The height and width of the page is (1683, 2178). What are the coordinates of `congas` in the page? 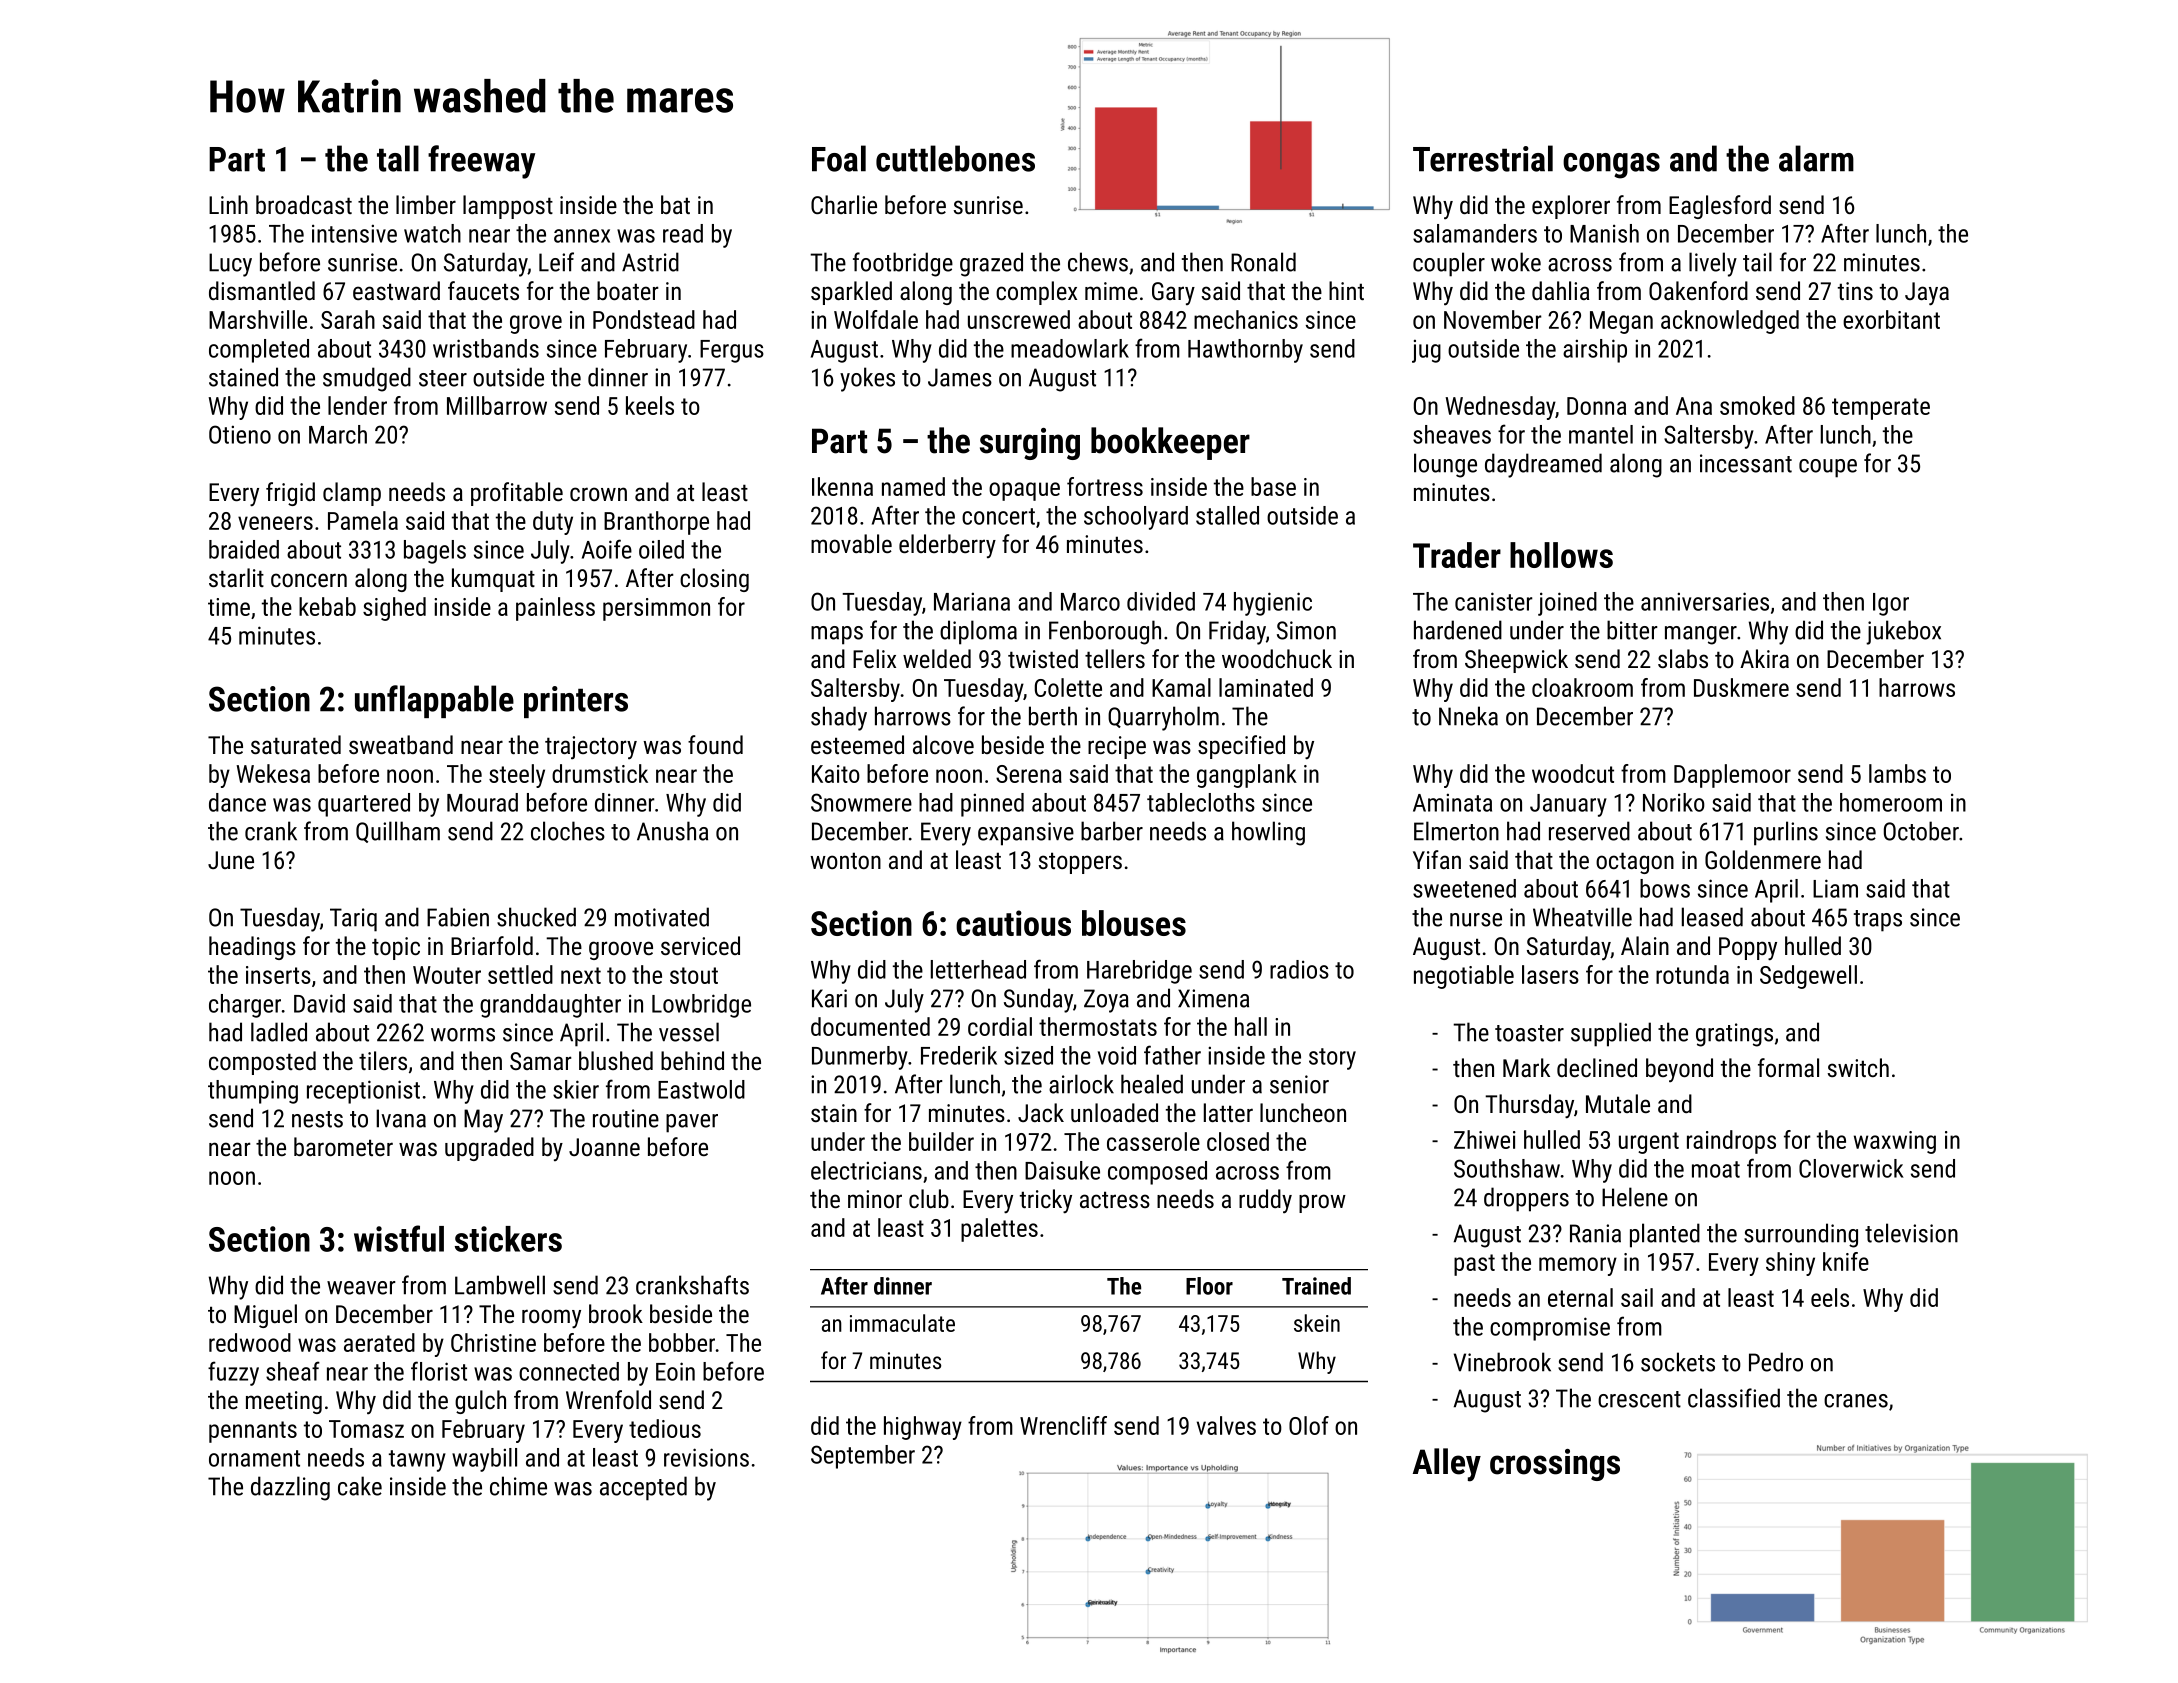 It's located at (1611, 166).
